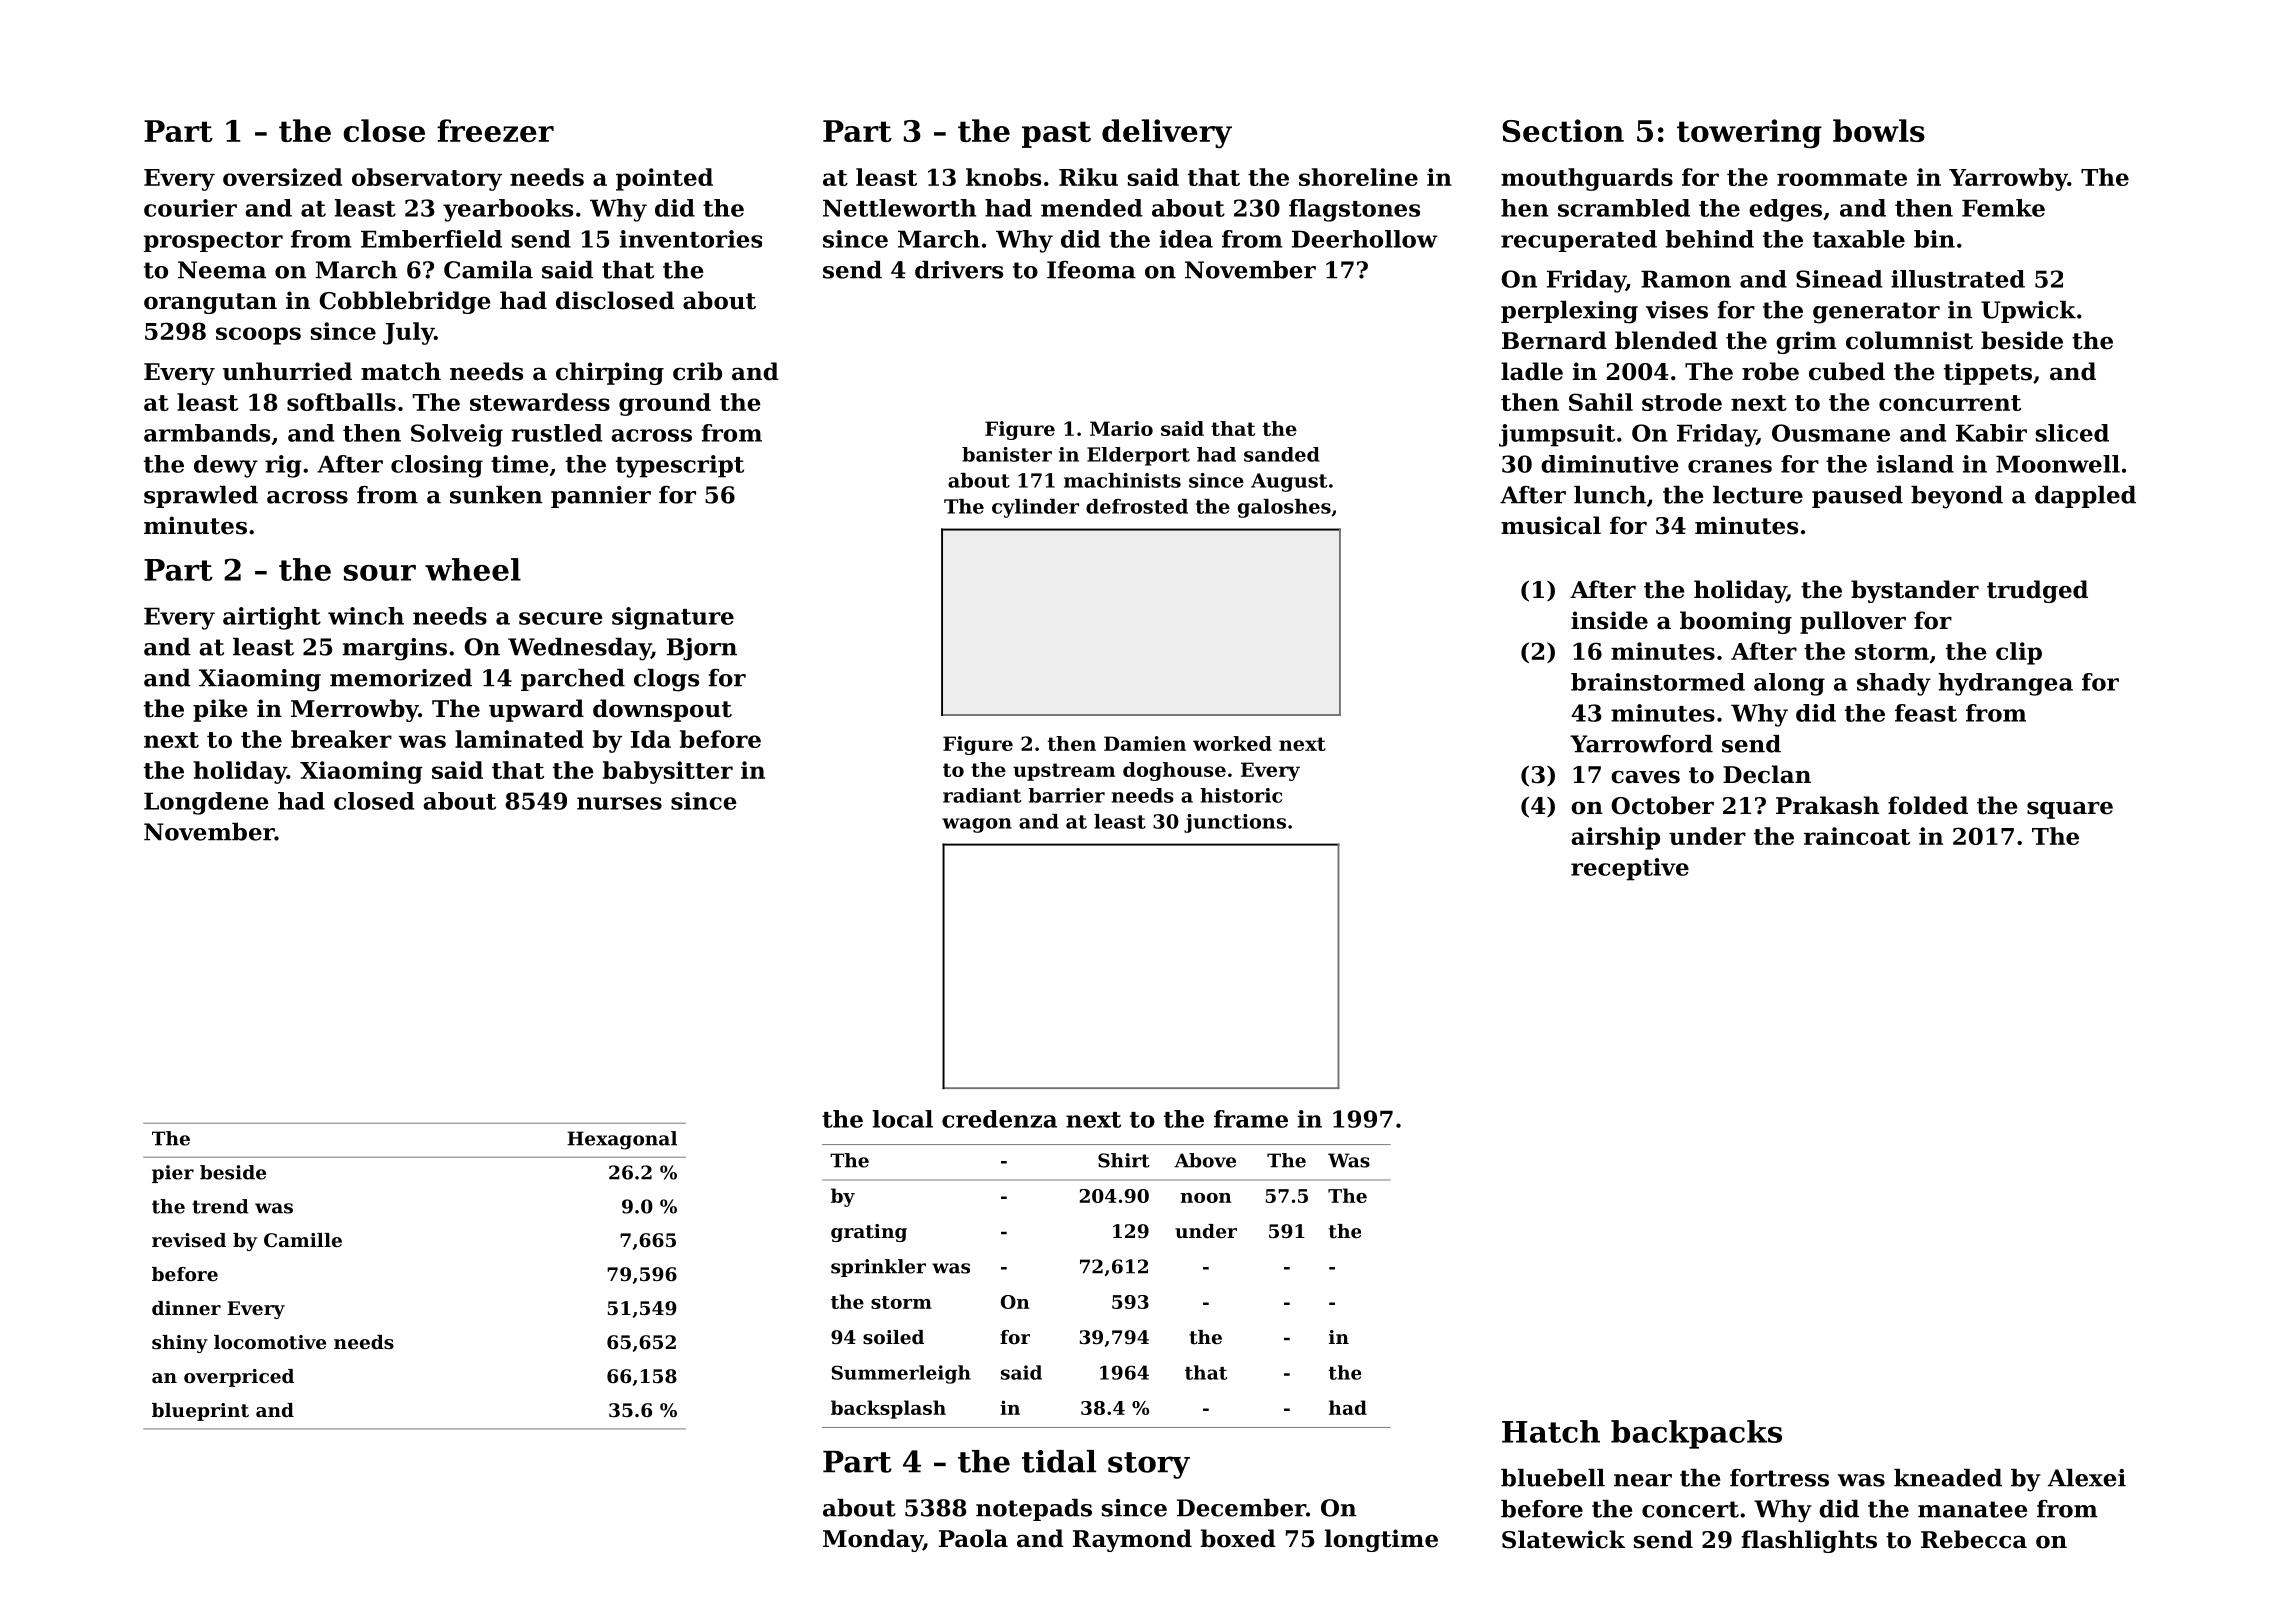 Image resolution: width=2282 pixels, height=1614 pixels. Describe the element at coordinates (2087, 1478) in the screenshot. I see `Alexei` at that location.
